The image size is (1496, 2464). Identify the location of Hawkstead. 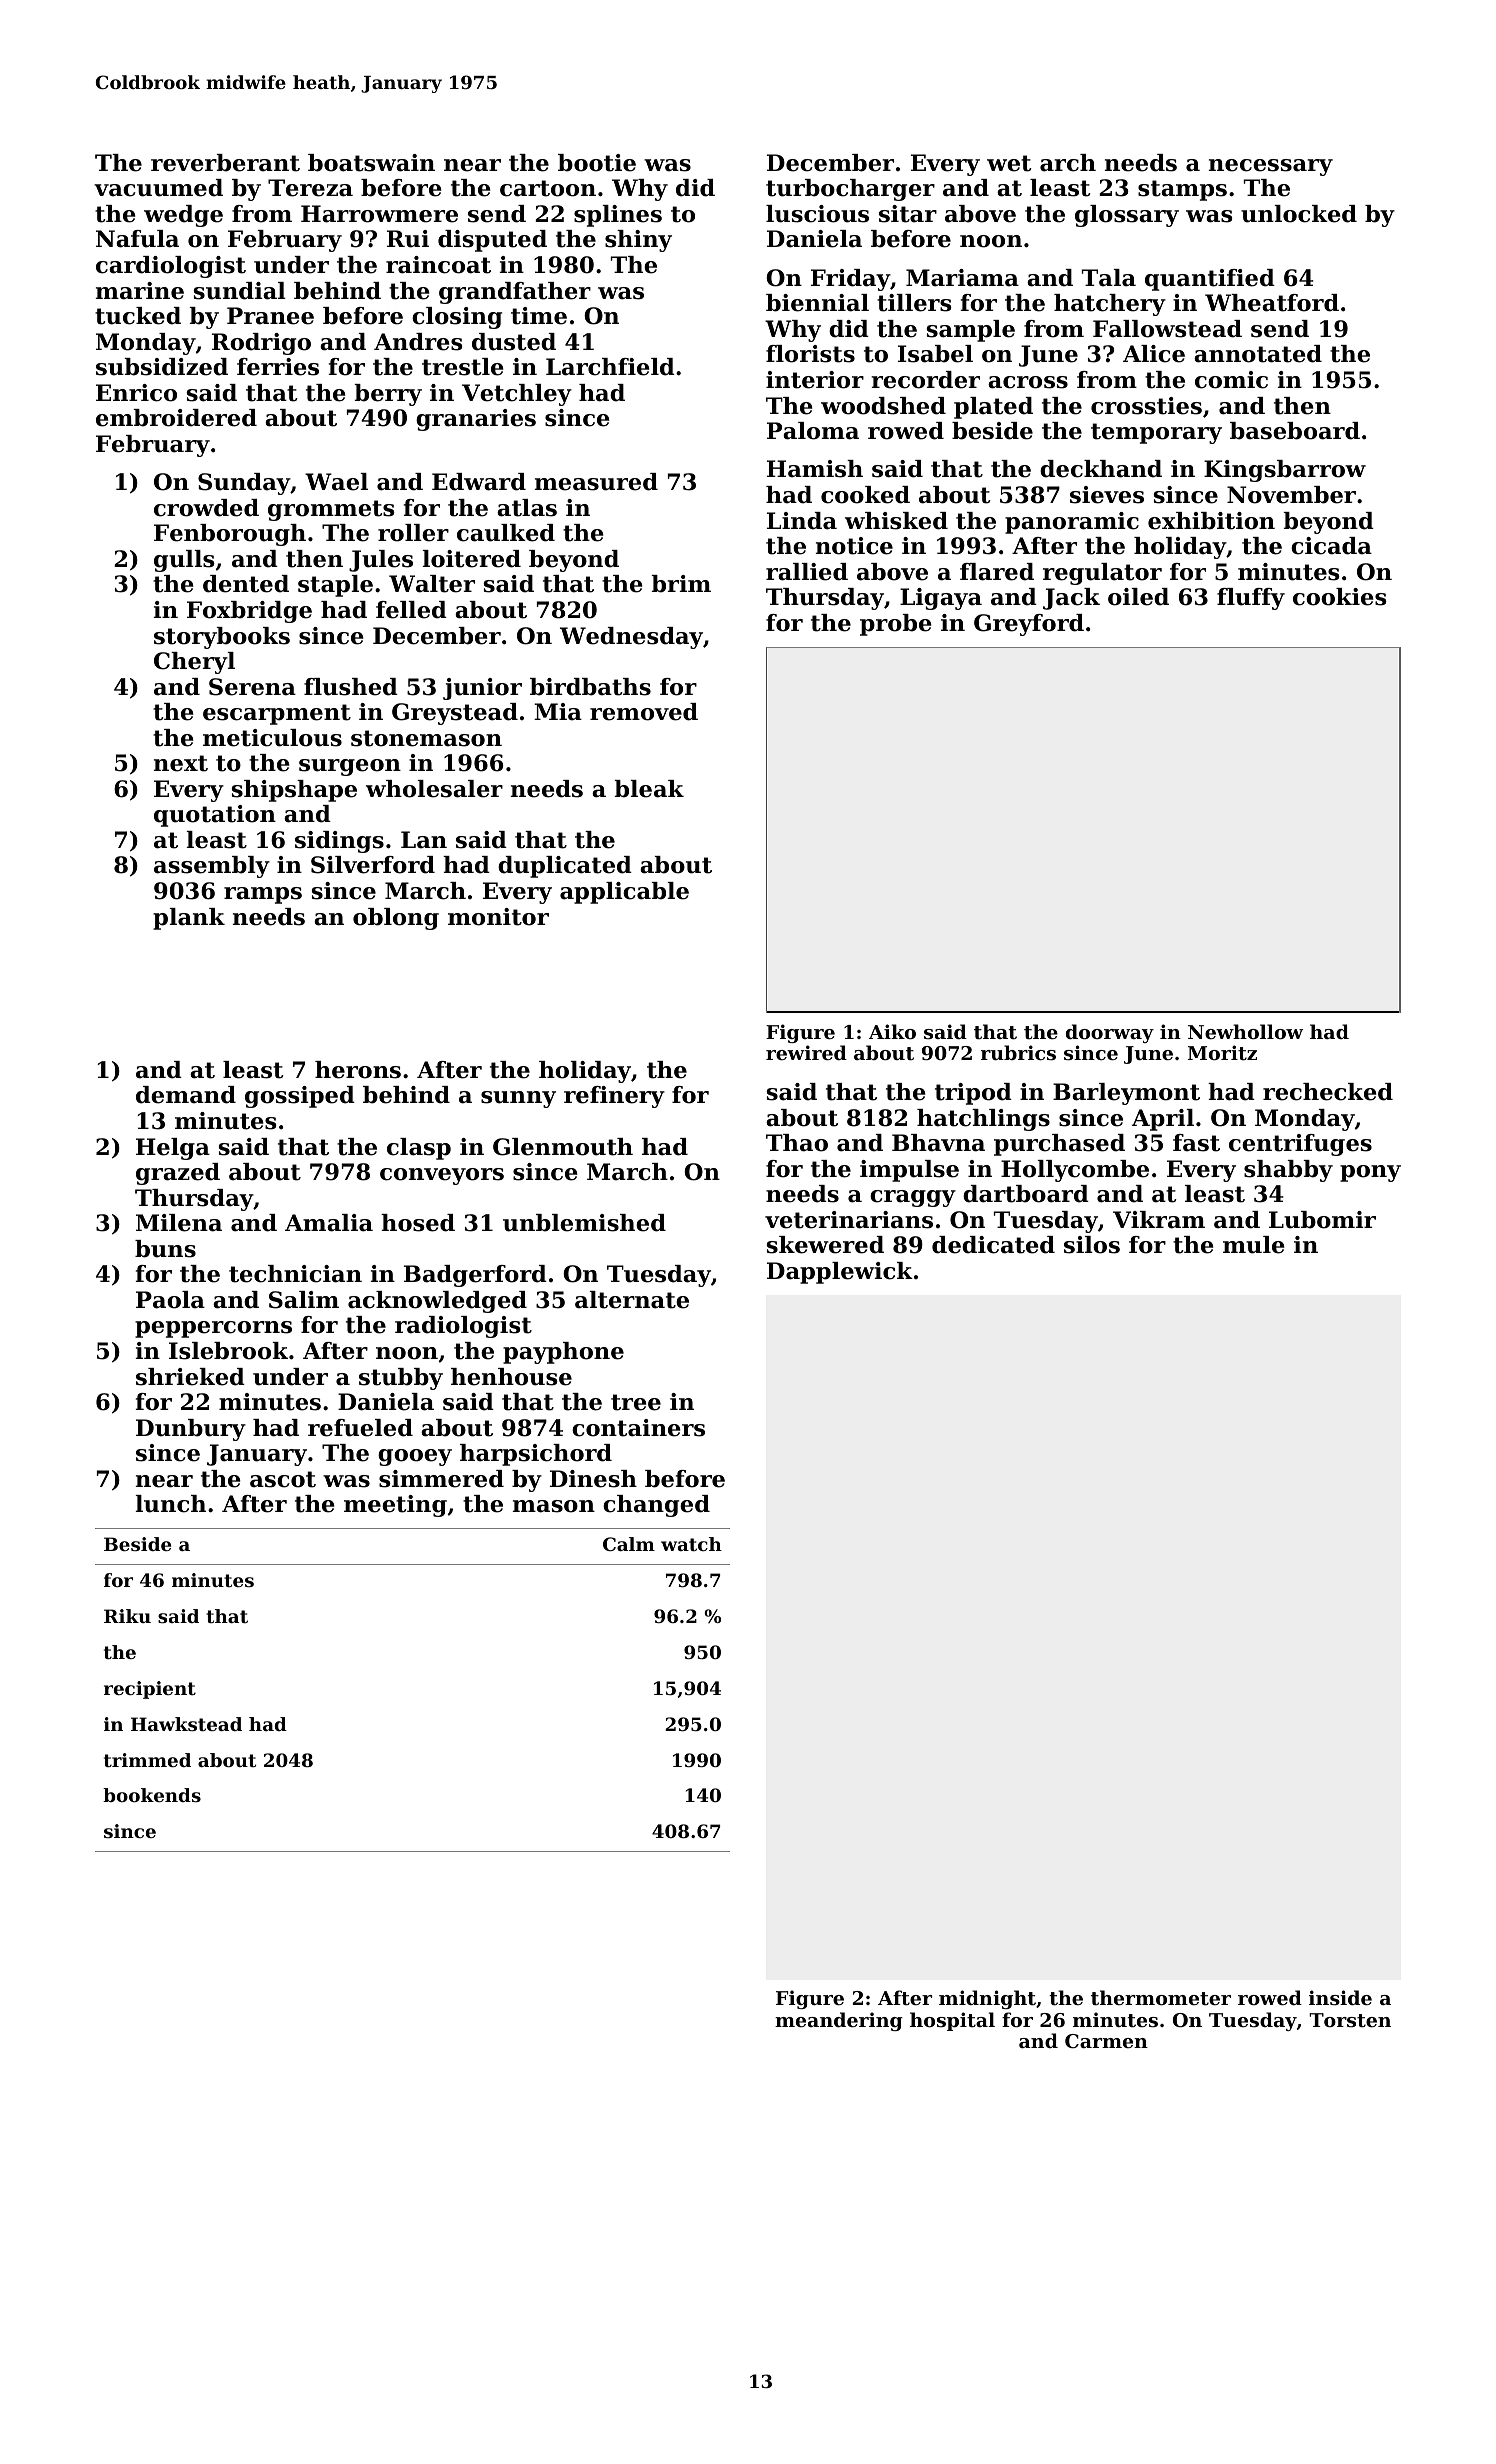
(186, 1724).
